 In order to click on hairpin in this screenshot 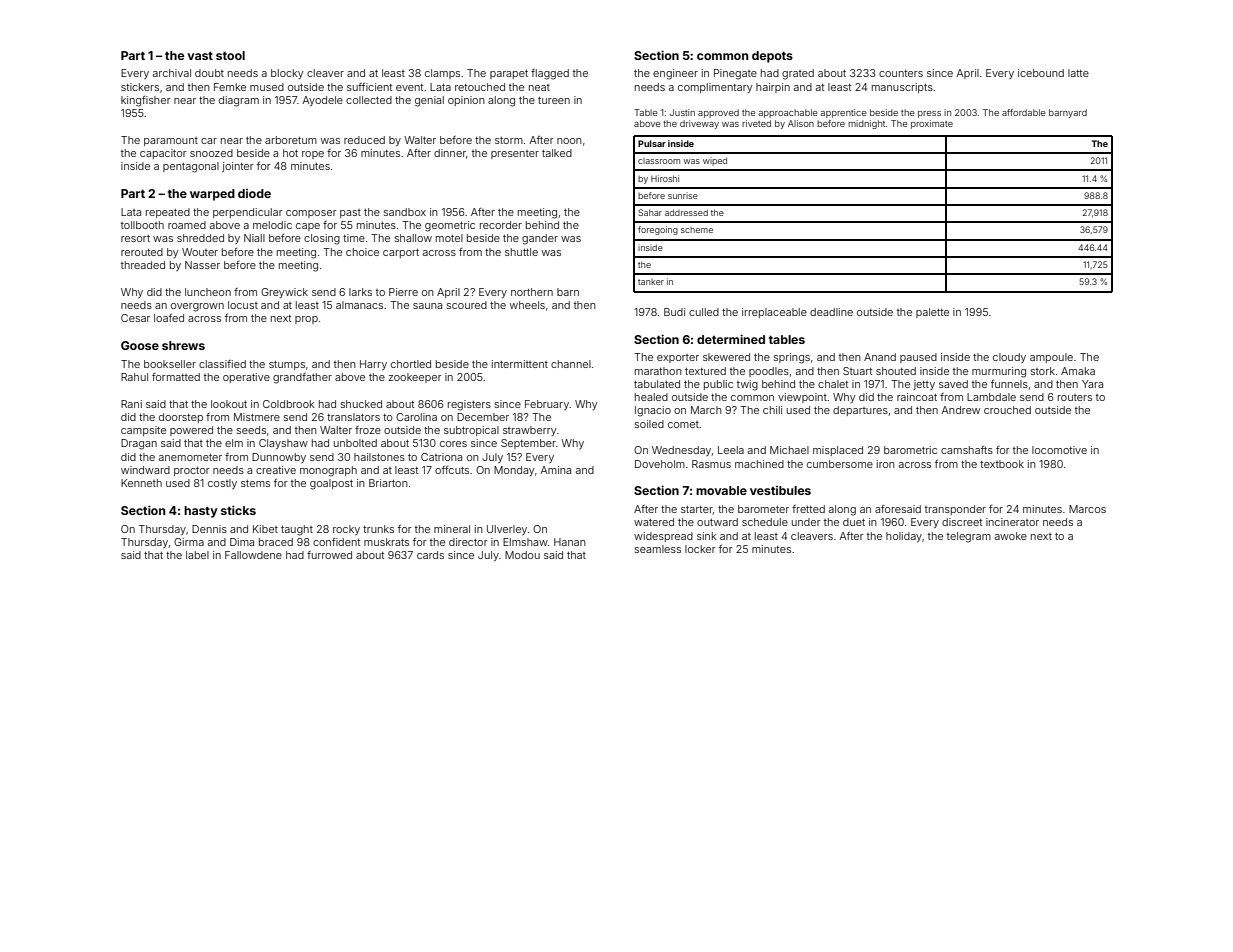, I will do `click(773, 88)`.
